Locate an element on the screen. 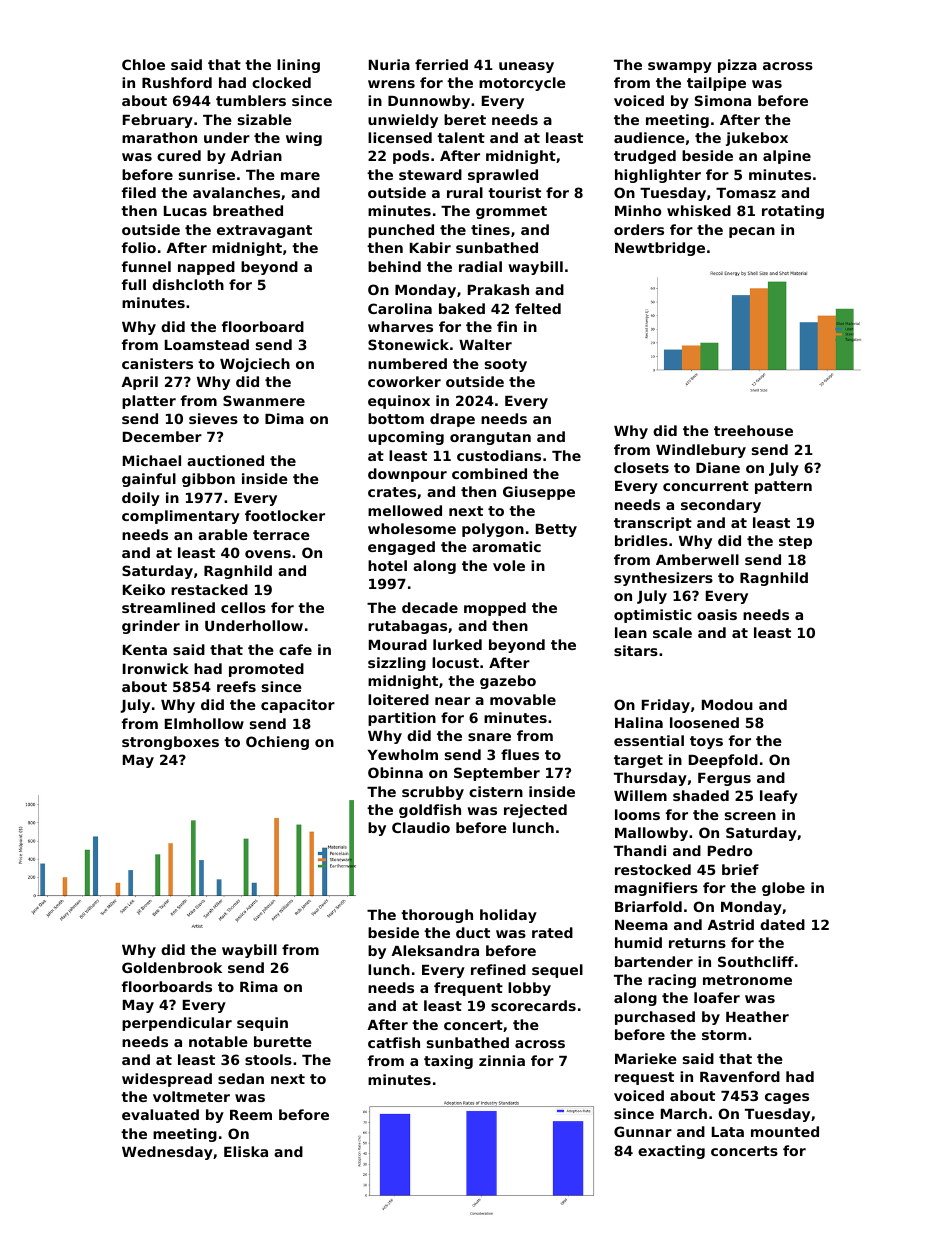 The image size is (952, 1233). Chloe is located at coordinates (143, 64).
